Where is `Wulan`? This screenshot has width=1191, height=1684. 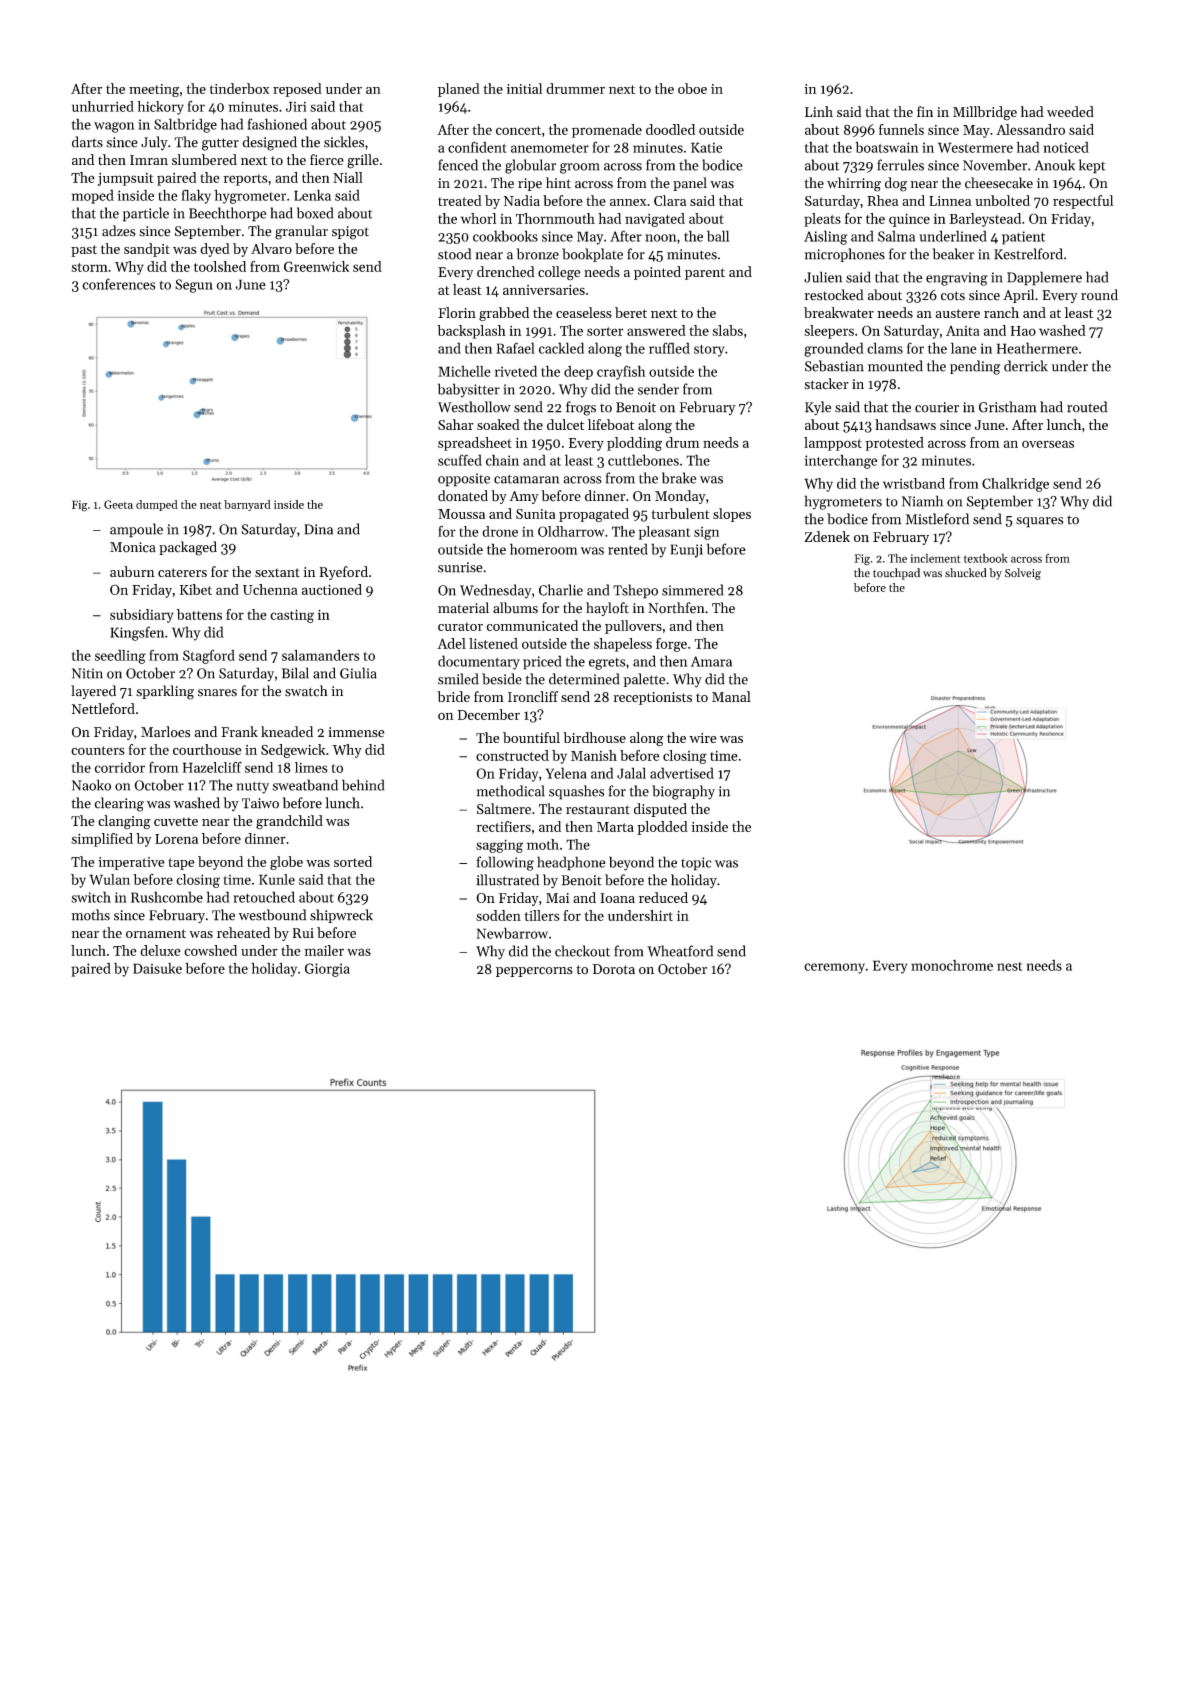 Wulan is located at coordinates (109, 879).
